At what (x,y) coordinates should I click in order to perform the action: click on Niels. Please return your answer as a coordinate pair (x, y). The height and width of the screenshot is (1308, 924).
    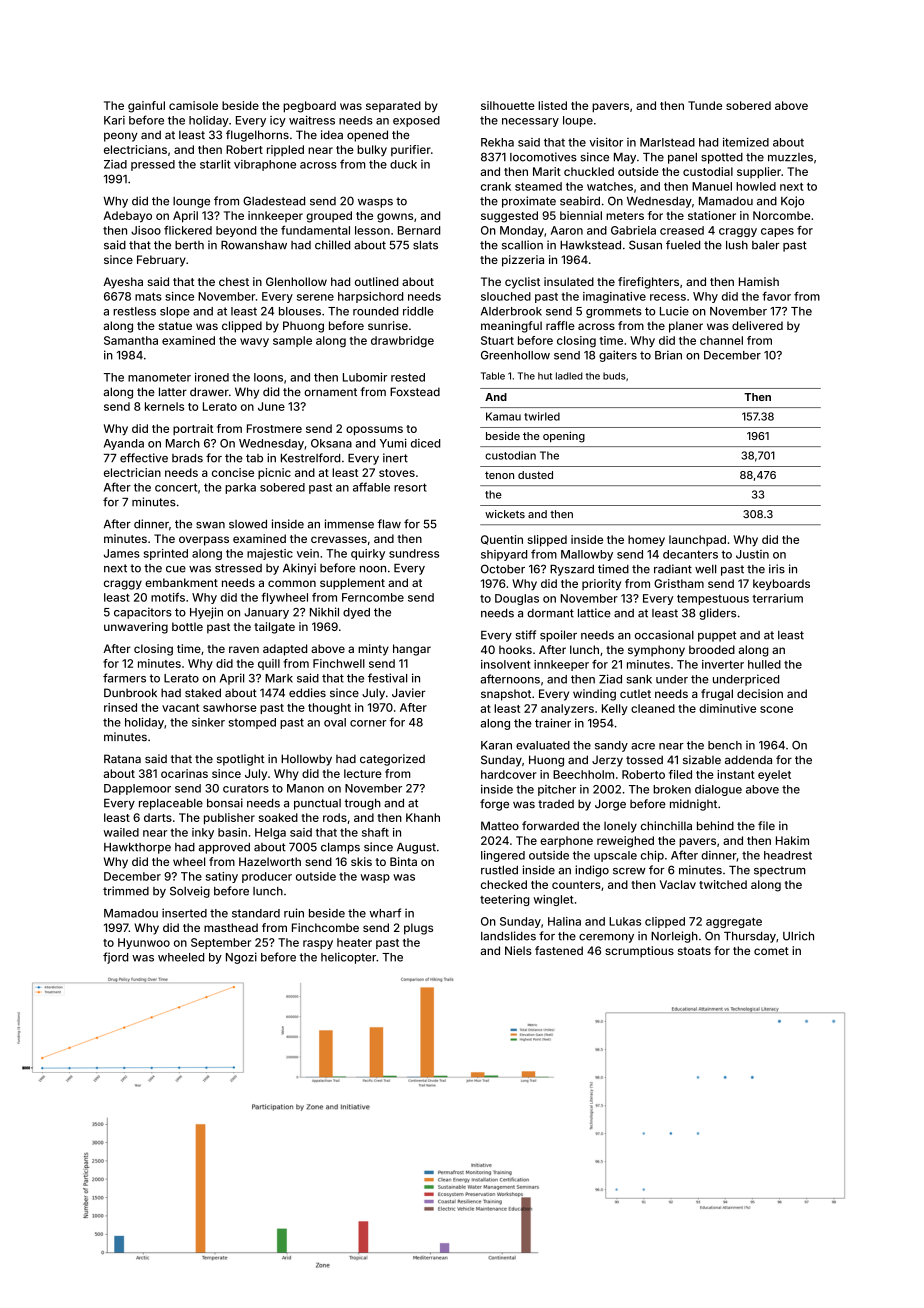
    Looking at the image, I should click on (518, 950).
